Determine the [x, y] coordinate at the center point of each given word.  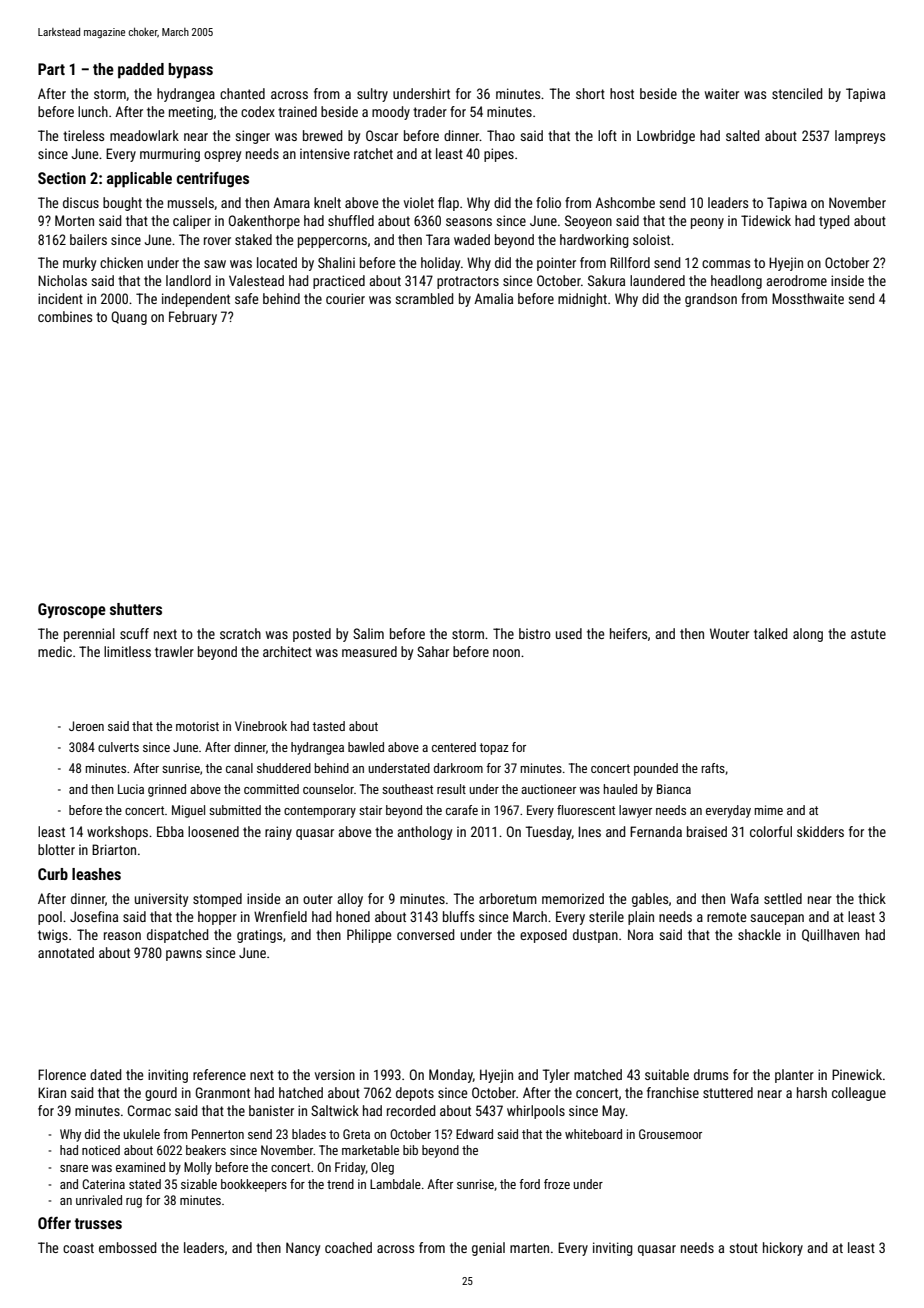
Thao [501, 135]
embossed [127, 1247]
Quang [129, 318]
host [622, 93]
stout [743, 1248]
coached [348, 1247]
